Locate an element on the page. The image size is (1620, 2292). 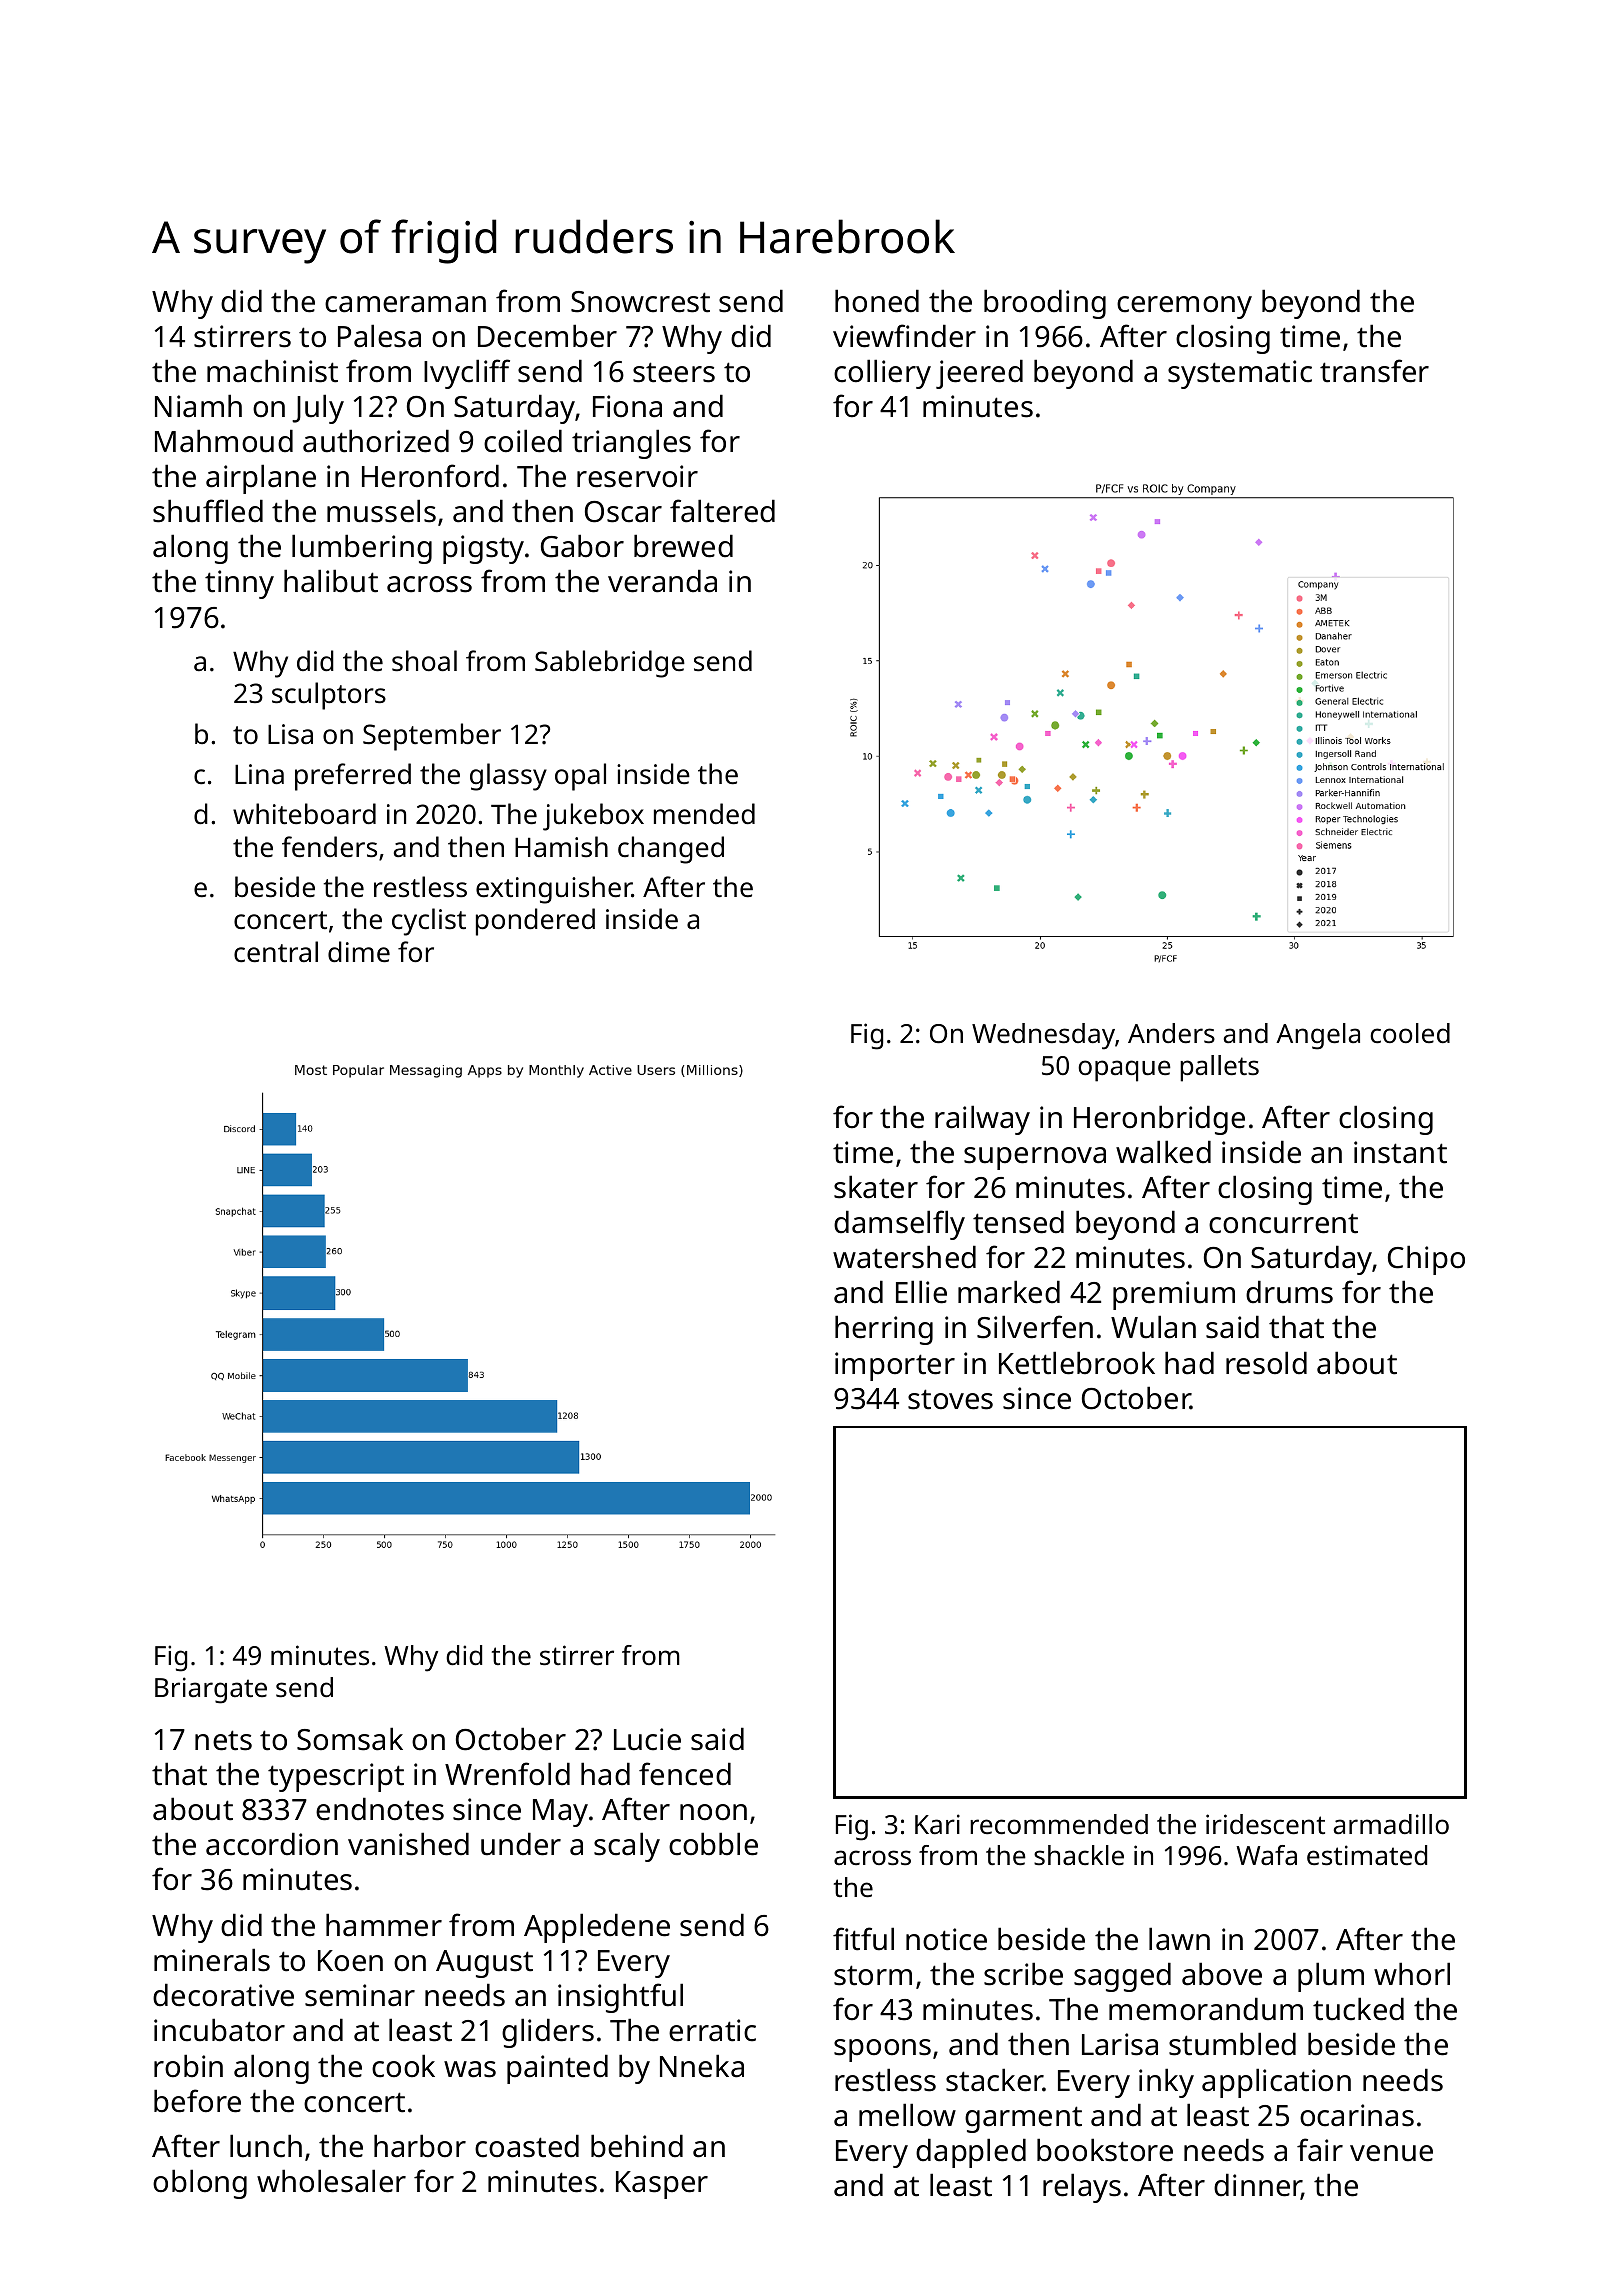
Sablebridge is located at coordinates (610, 664).
